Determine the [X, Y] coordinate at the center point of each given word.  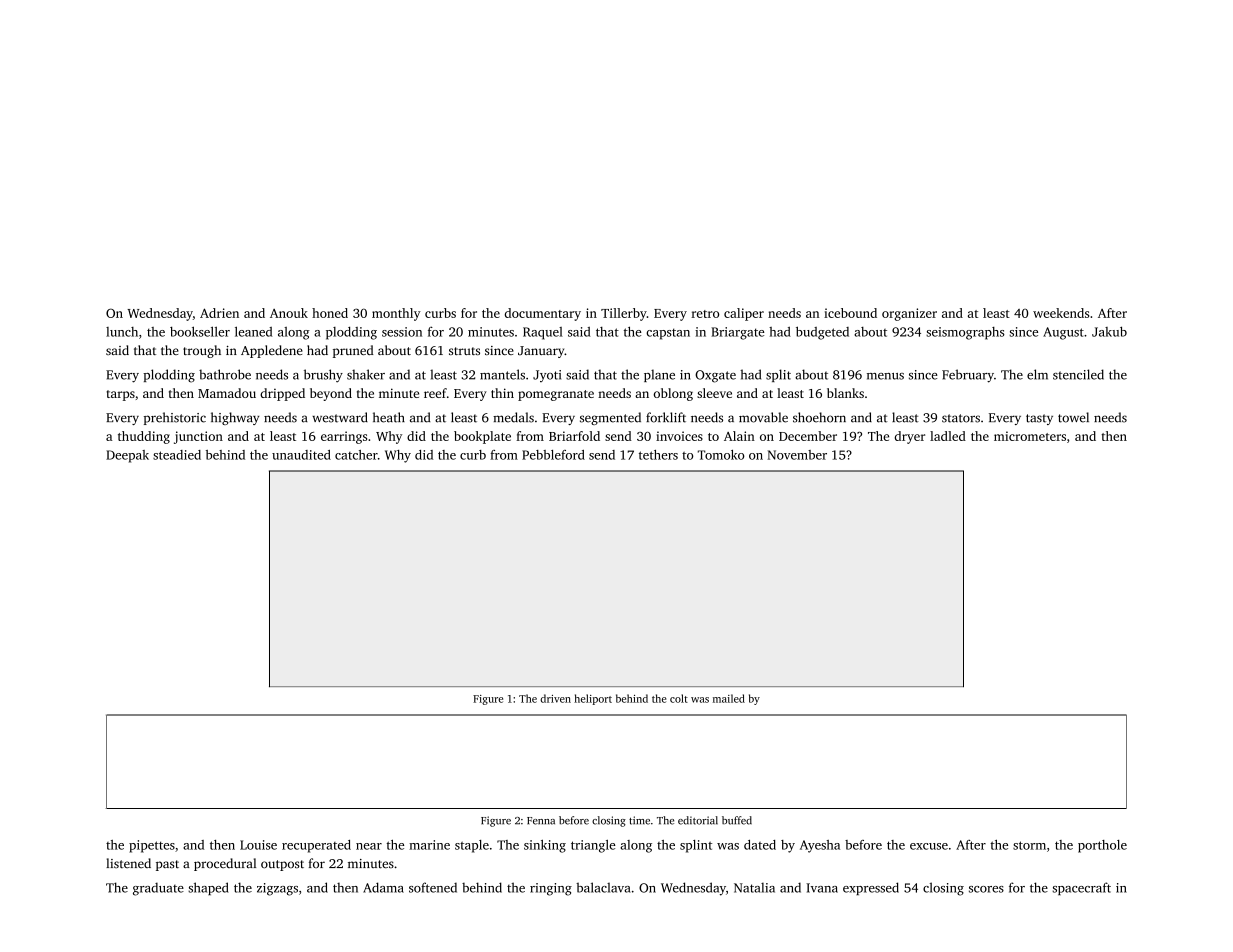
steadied [177, 455]
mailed [729, 698]
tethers [658, 455]
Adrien [219, 313]
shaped [208, 888]
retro [705, 314]
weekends [1061, 313]
